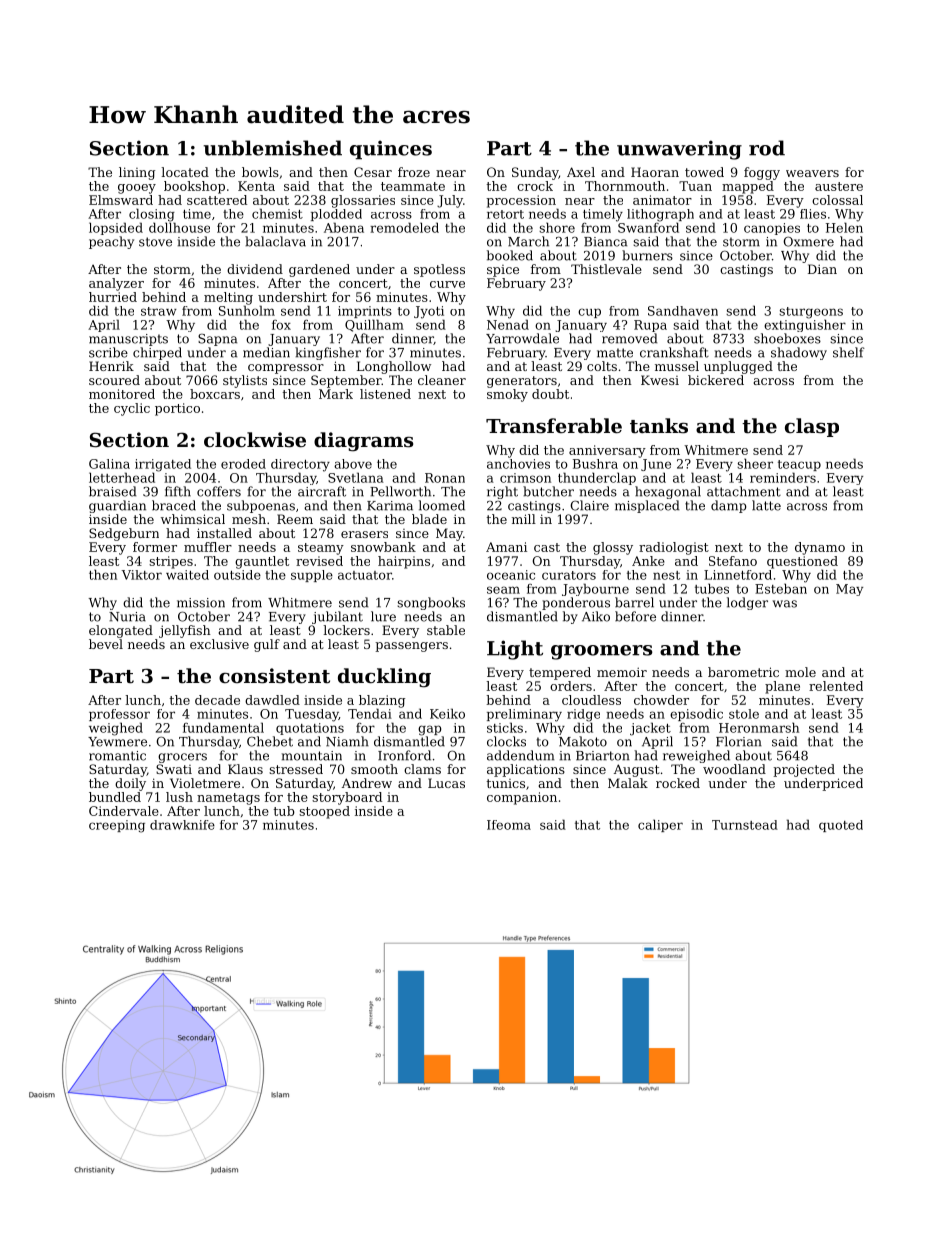  I want to click on mill, so click(524, 519).
